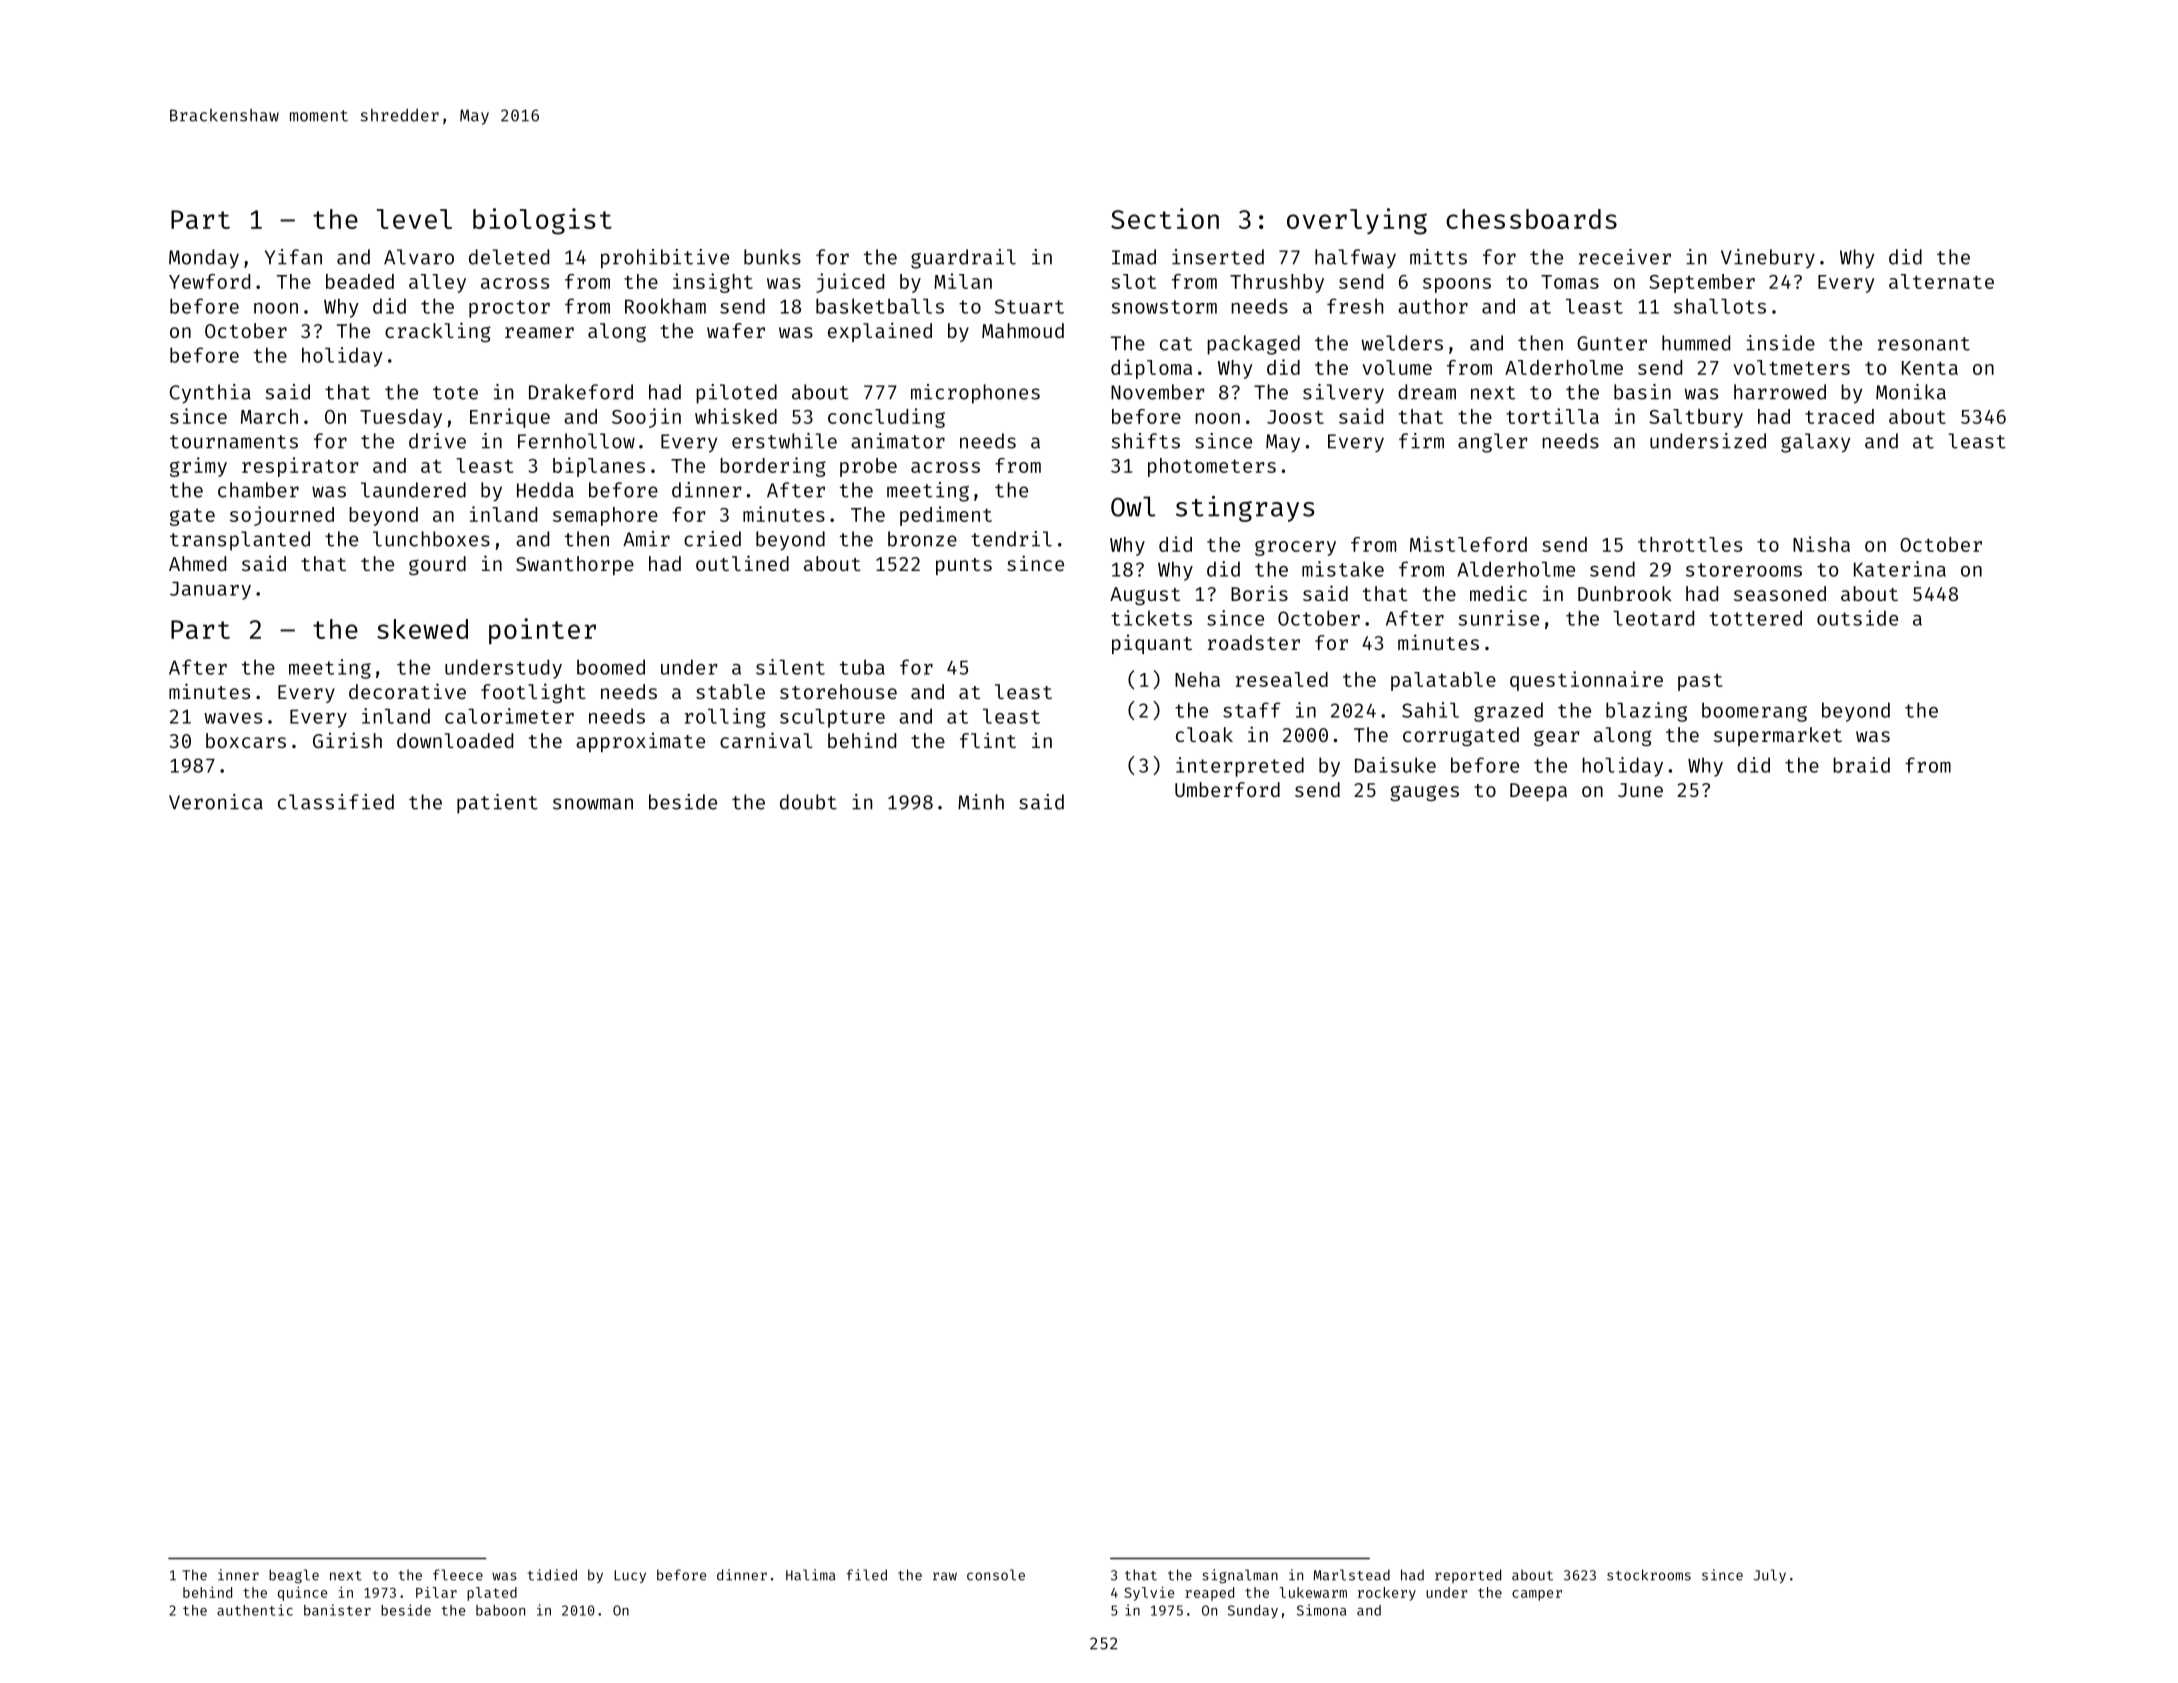 The image size is (2178, 1683). What do you see at coordinates (1770, 1576) in the screenshot?
I see `July` at bounding box center [1770, 1576].
